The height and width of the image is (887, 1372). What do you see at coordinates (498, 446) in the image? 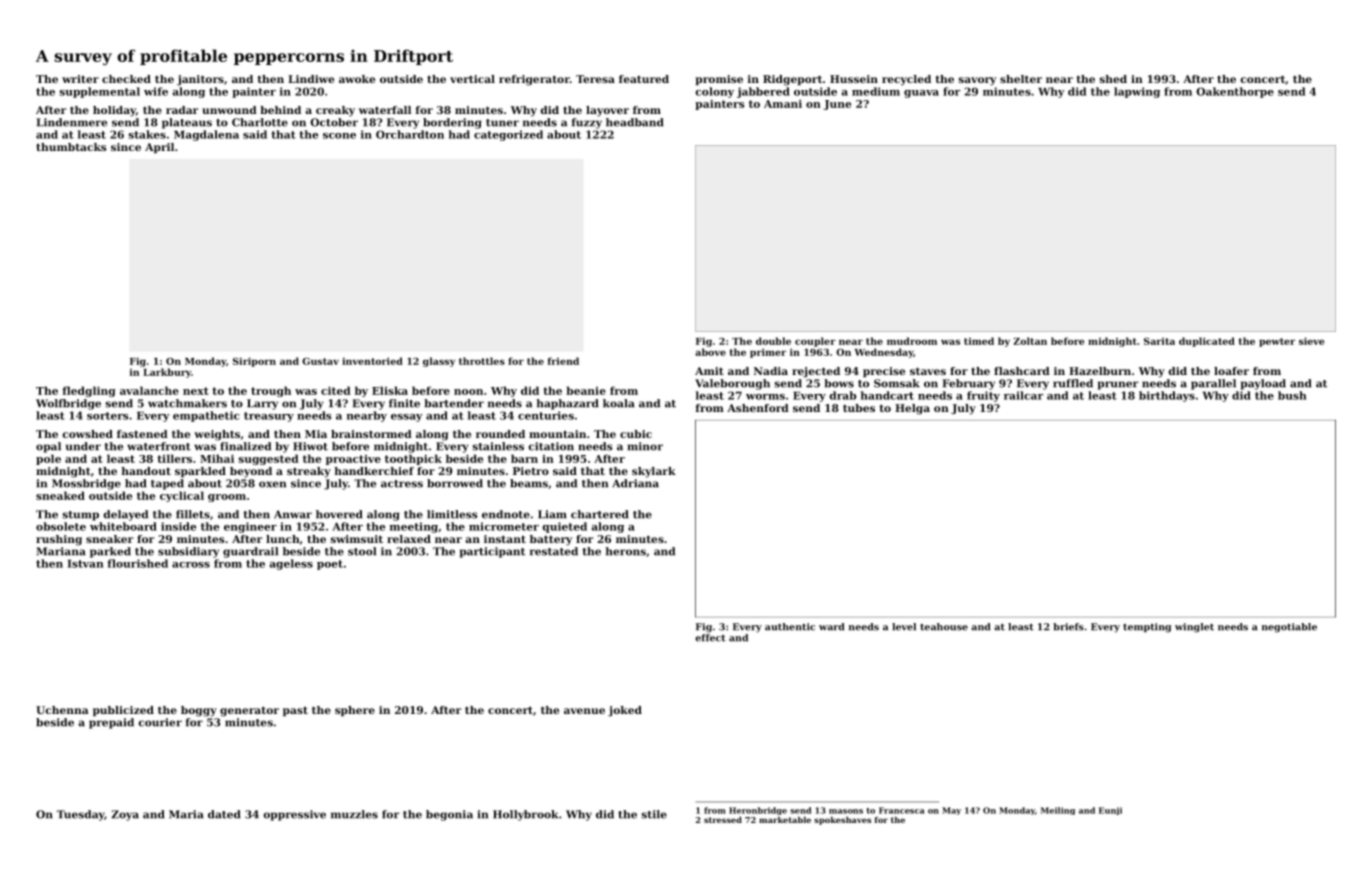
I see `stainless` at bounding box center [498, 446].
